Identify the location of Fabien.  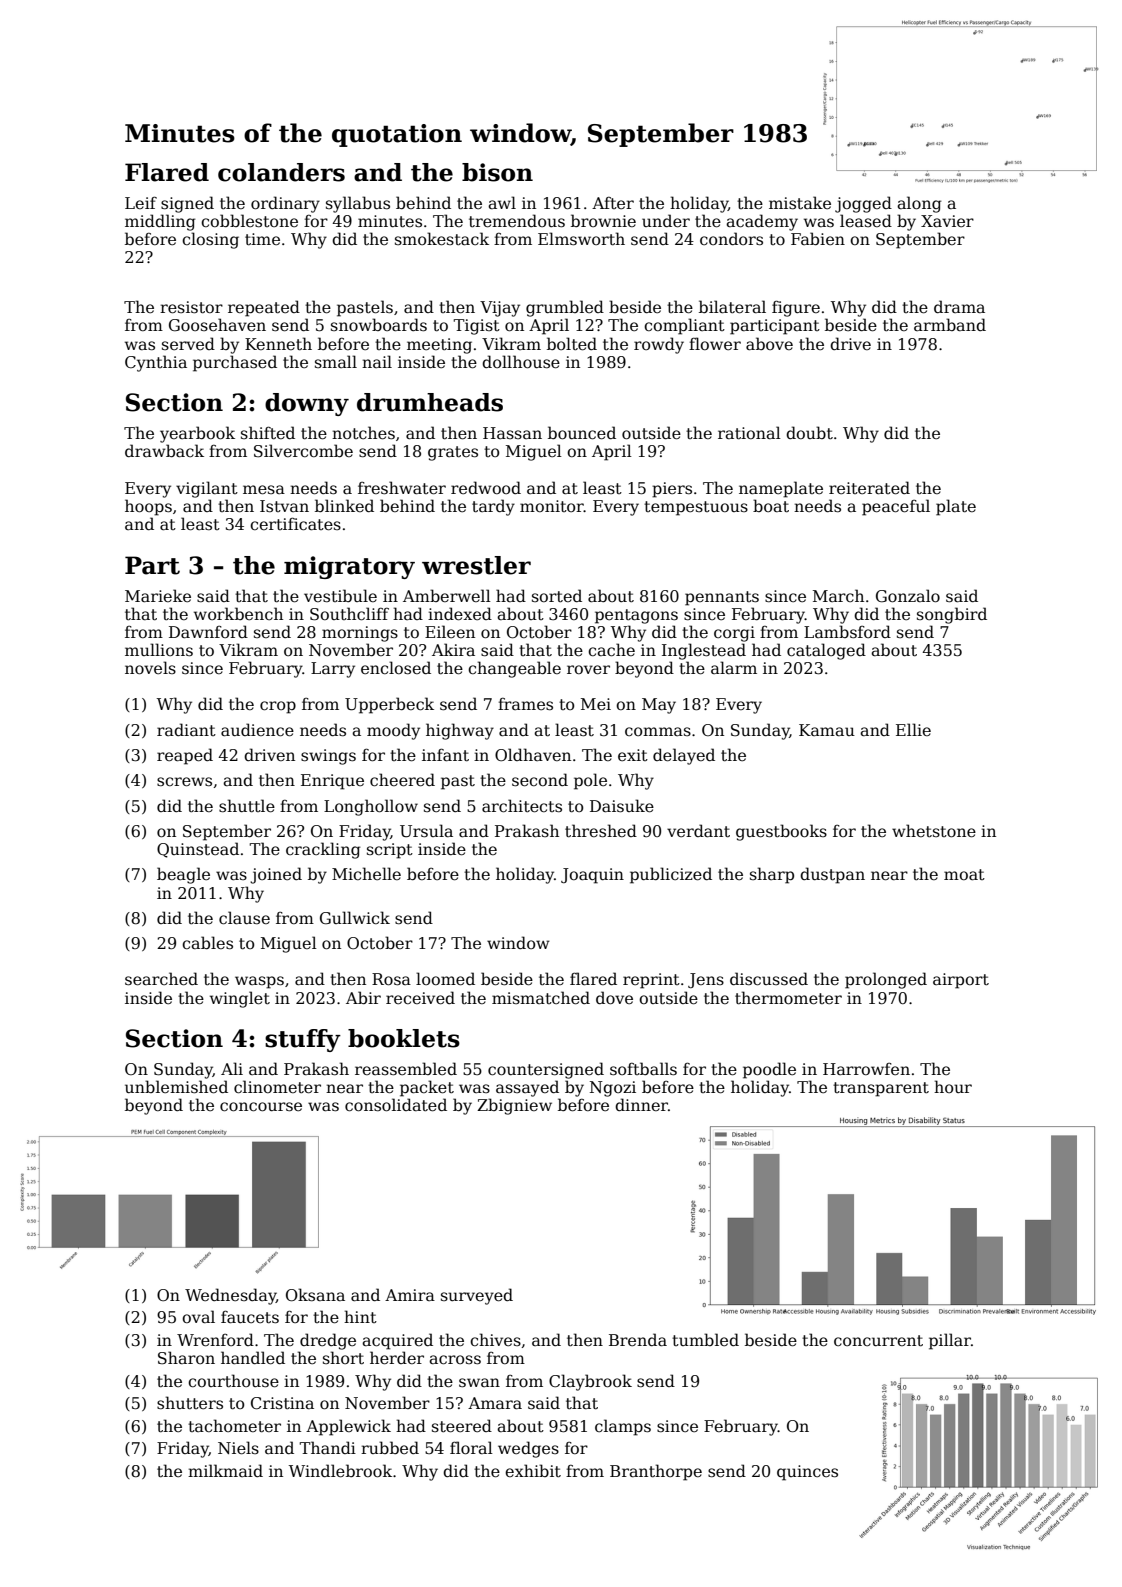
(818, 238).
